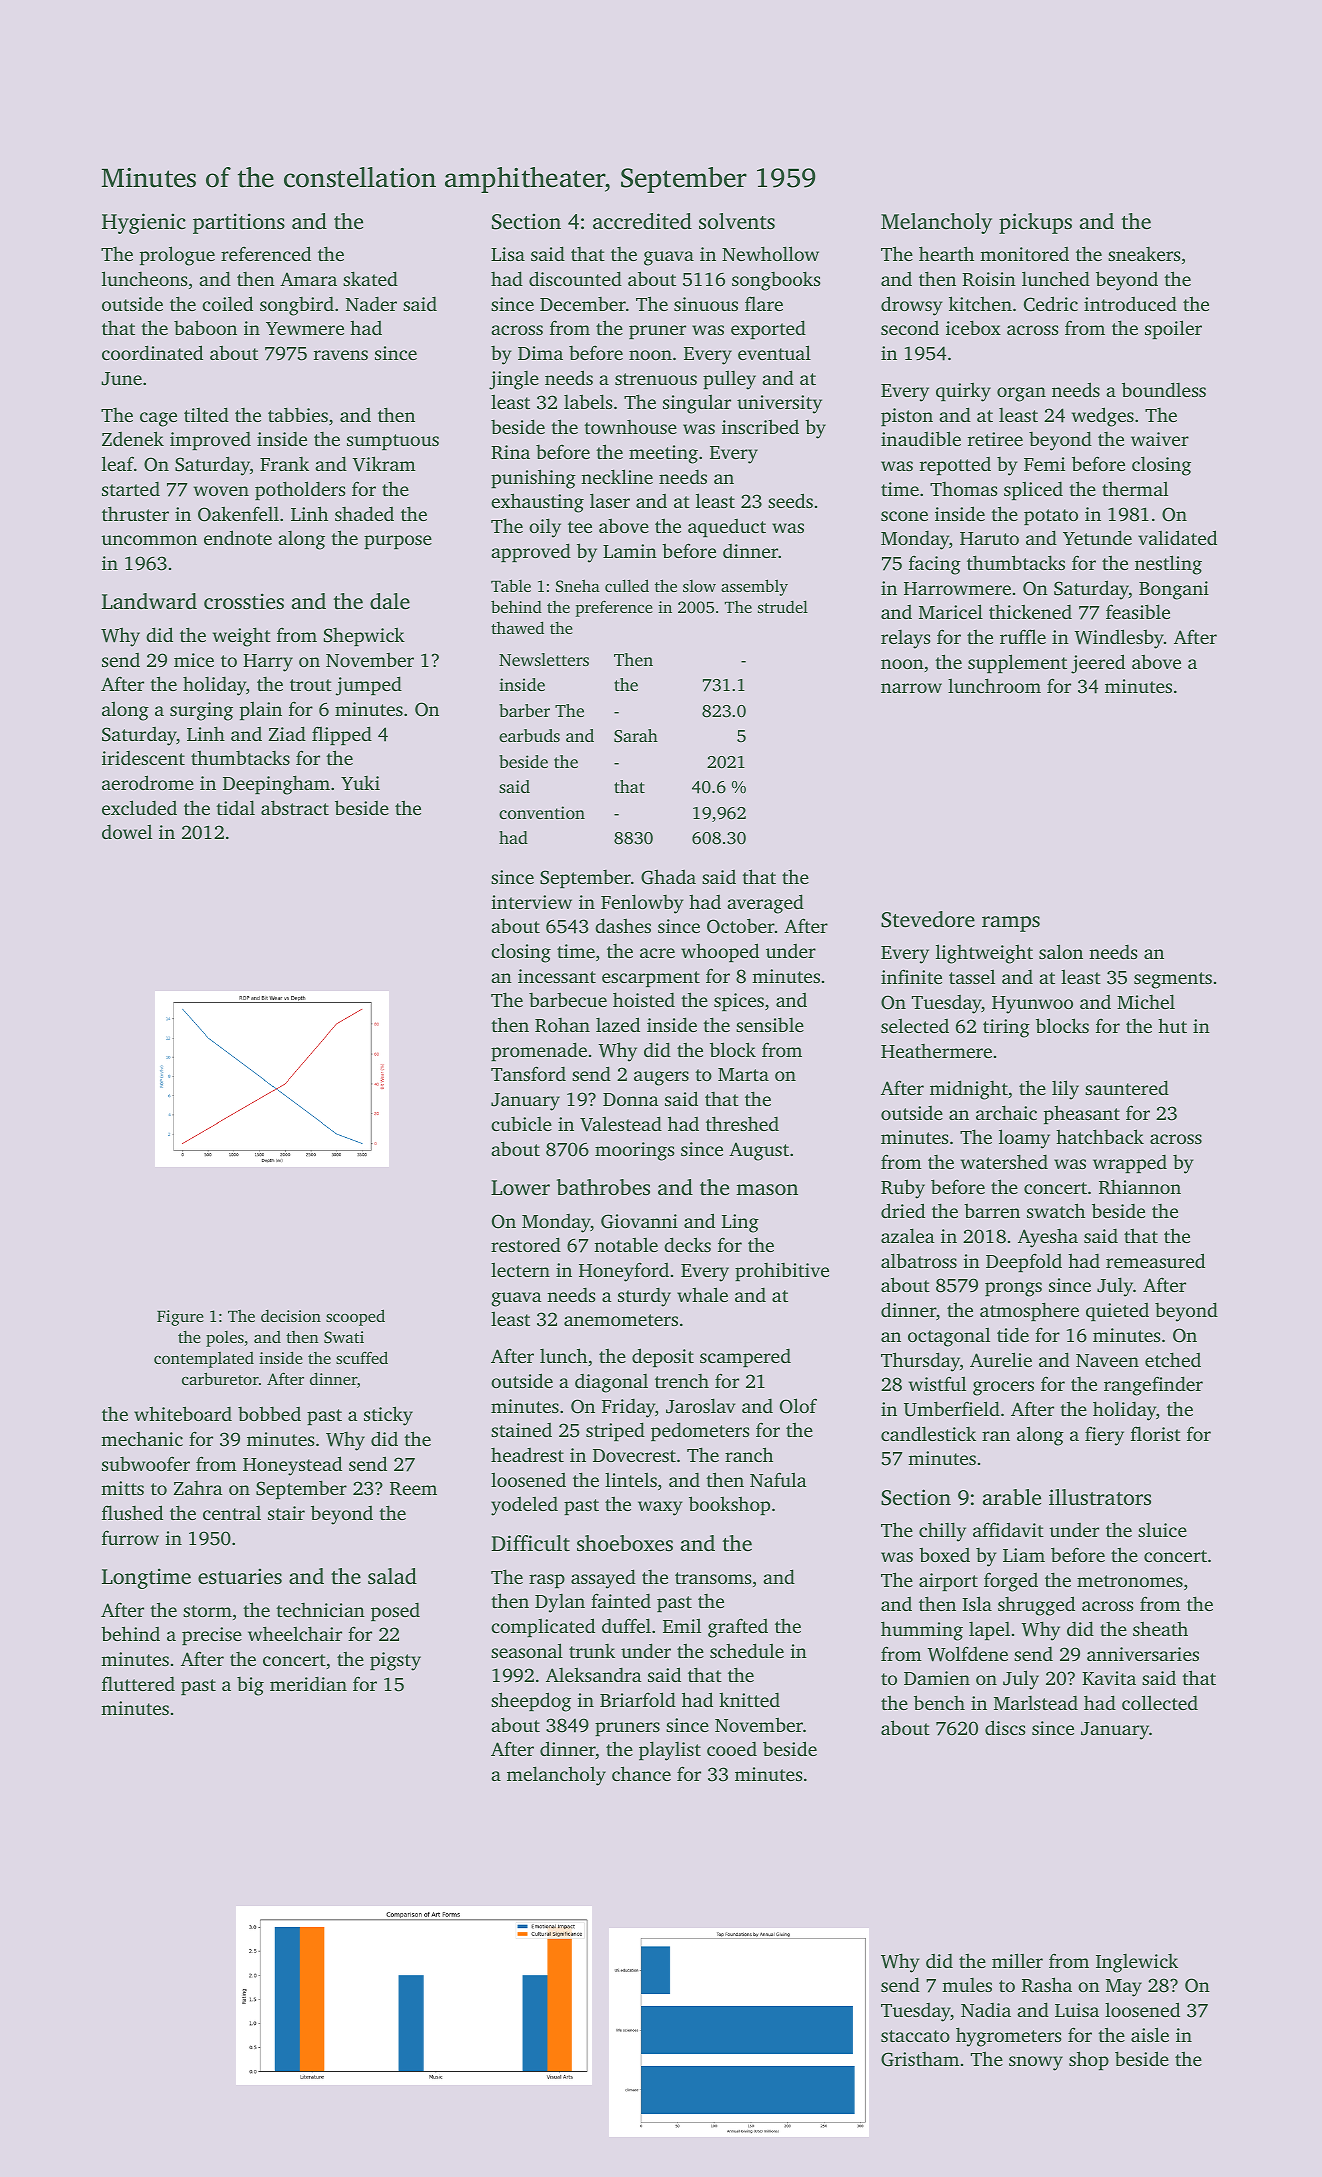  Describe the element at coordinates (1065, 1090) in the image. I see `lily` at that location.
